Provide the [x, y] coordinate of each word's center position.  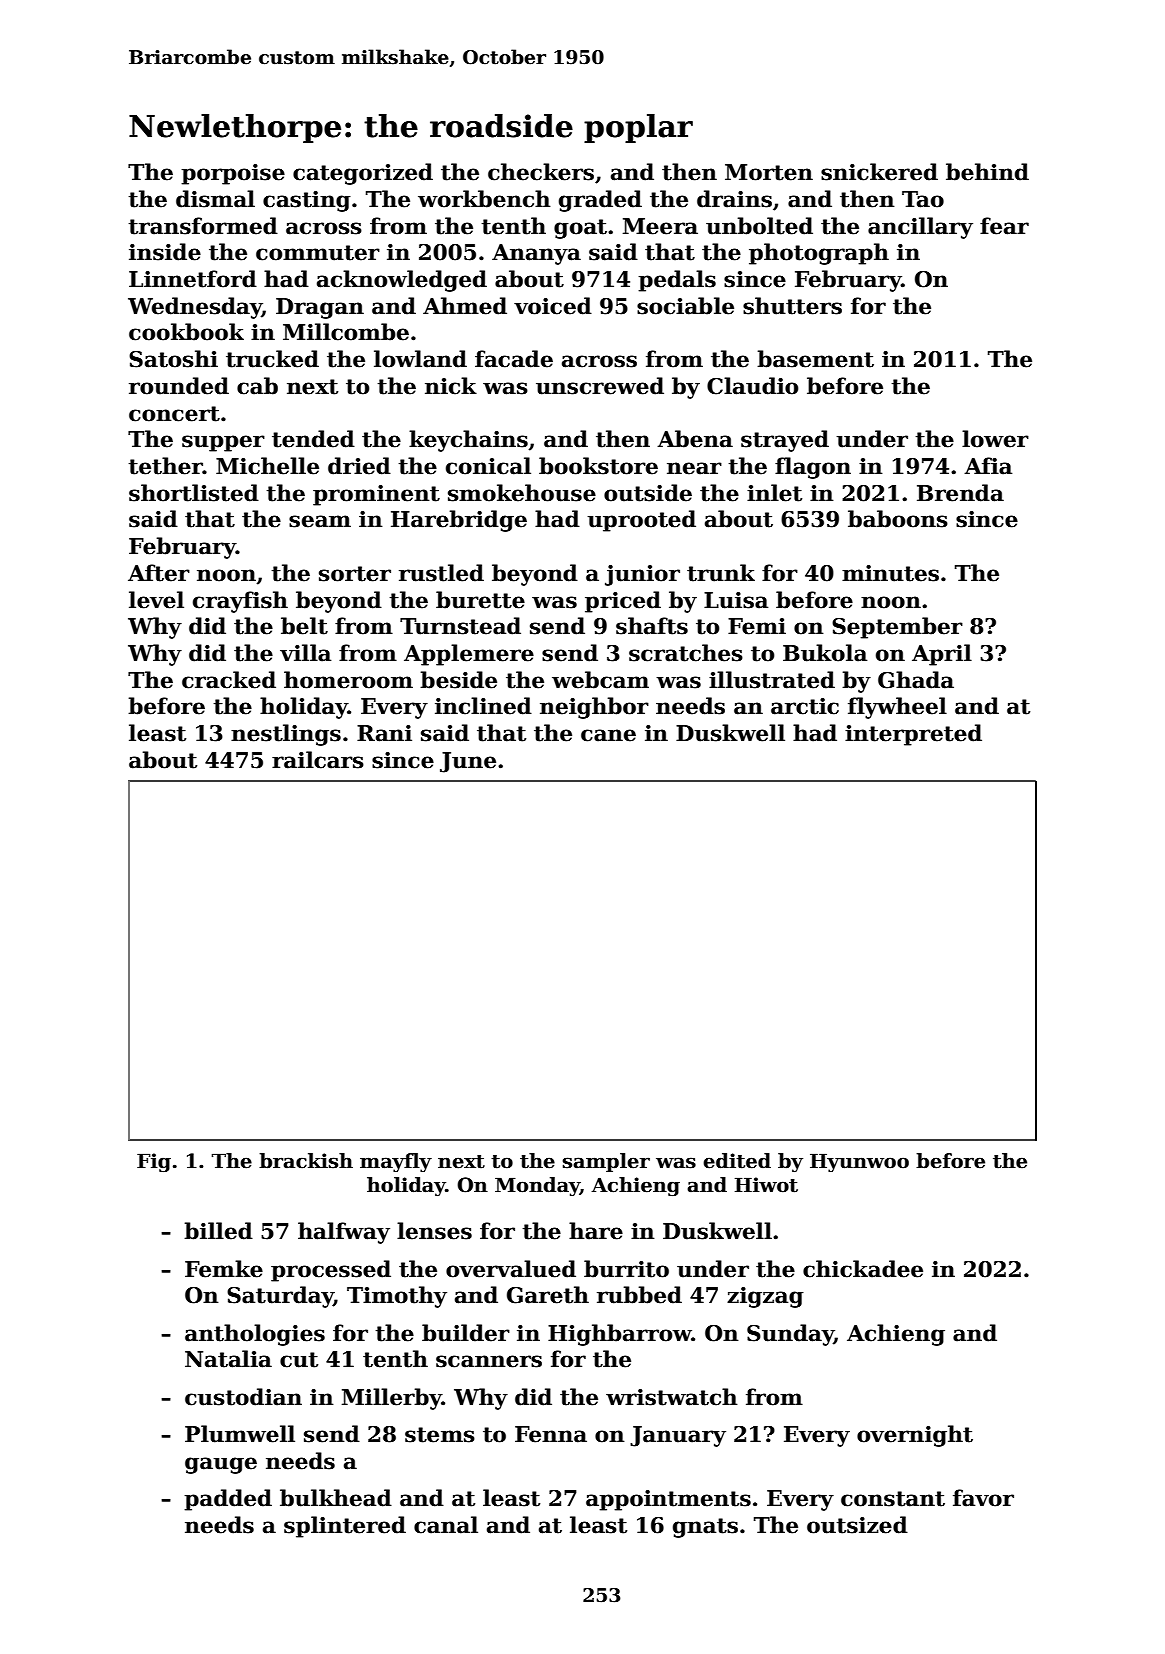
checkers [541, 172]
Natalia [228, 1359]
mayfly [396, 1162]
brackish [306, 1161]
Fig [154, 1163]
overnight [915, 1436]
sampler [606, 1162]
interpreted [913, 735]
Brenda [960, 493]
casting [307, 201]
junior [642, 575]
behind [987, 172]
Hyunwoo [859, 1162]
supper [223, 443]
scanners [489, 1361]
